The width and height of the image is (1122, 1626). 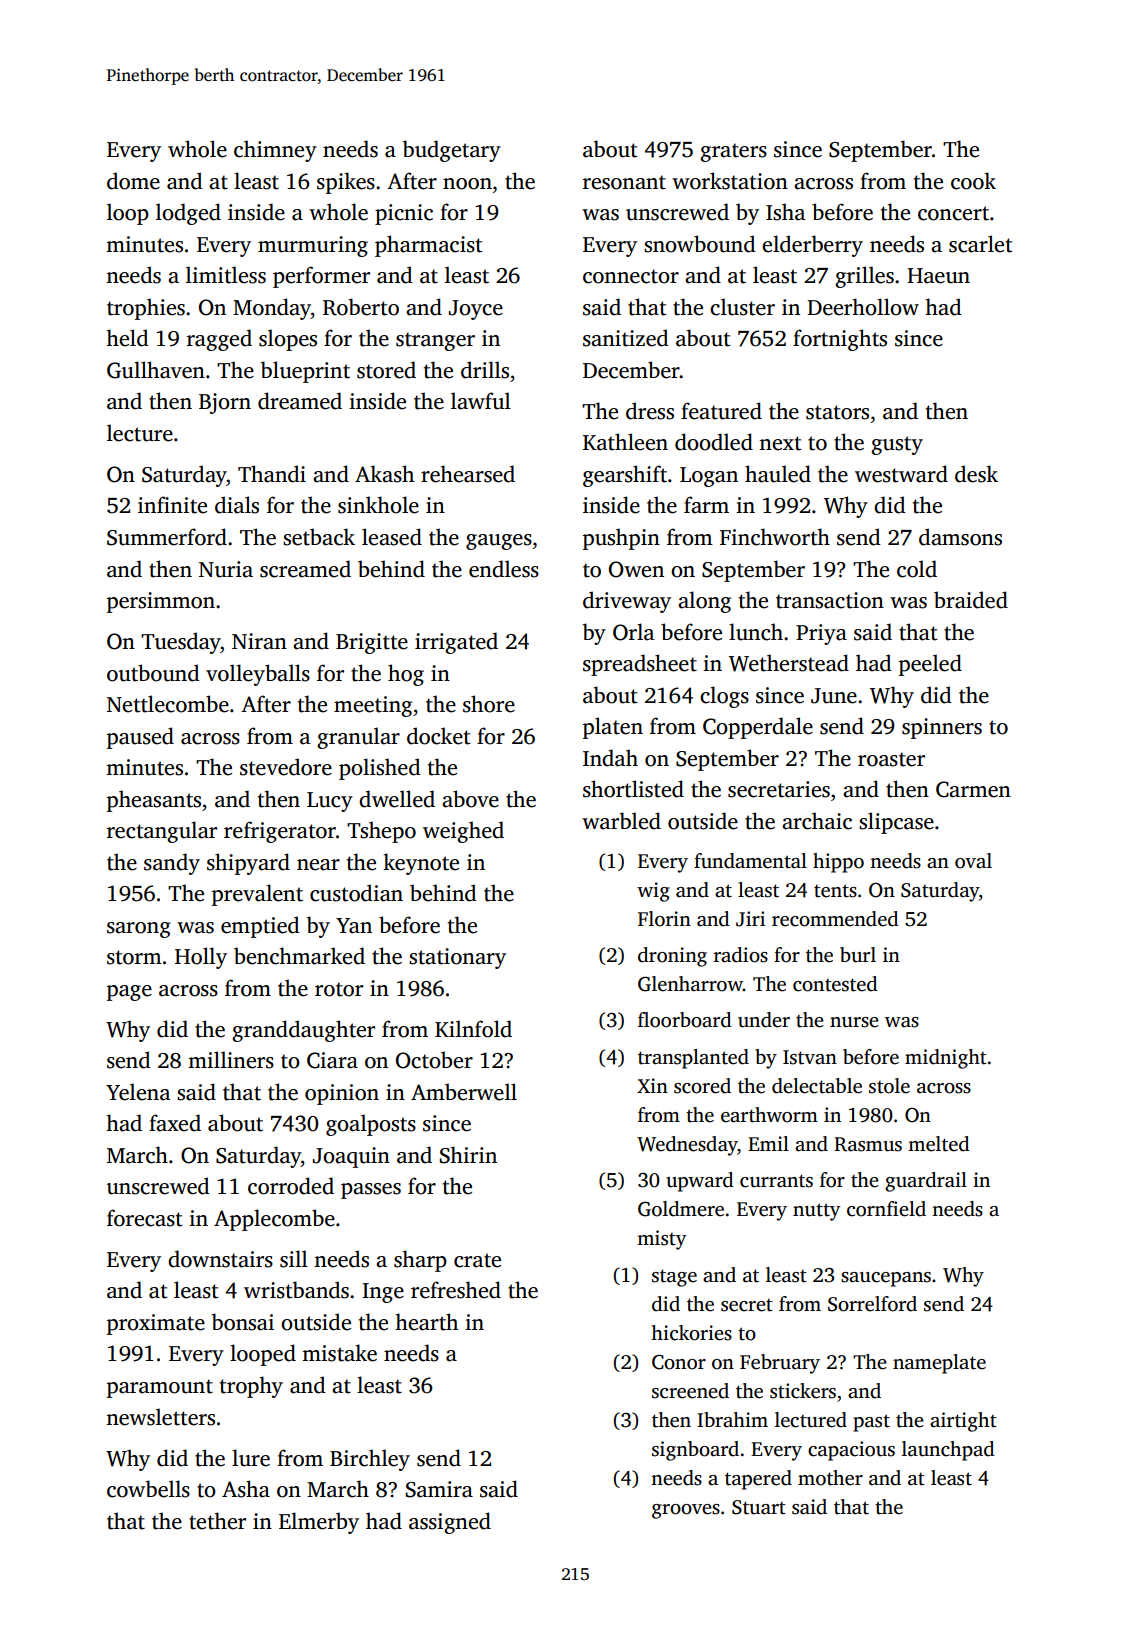 What do you see at coordinates (724, 697) in the image?
I see `clogs` at bounding box center [724, 697].
